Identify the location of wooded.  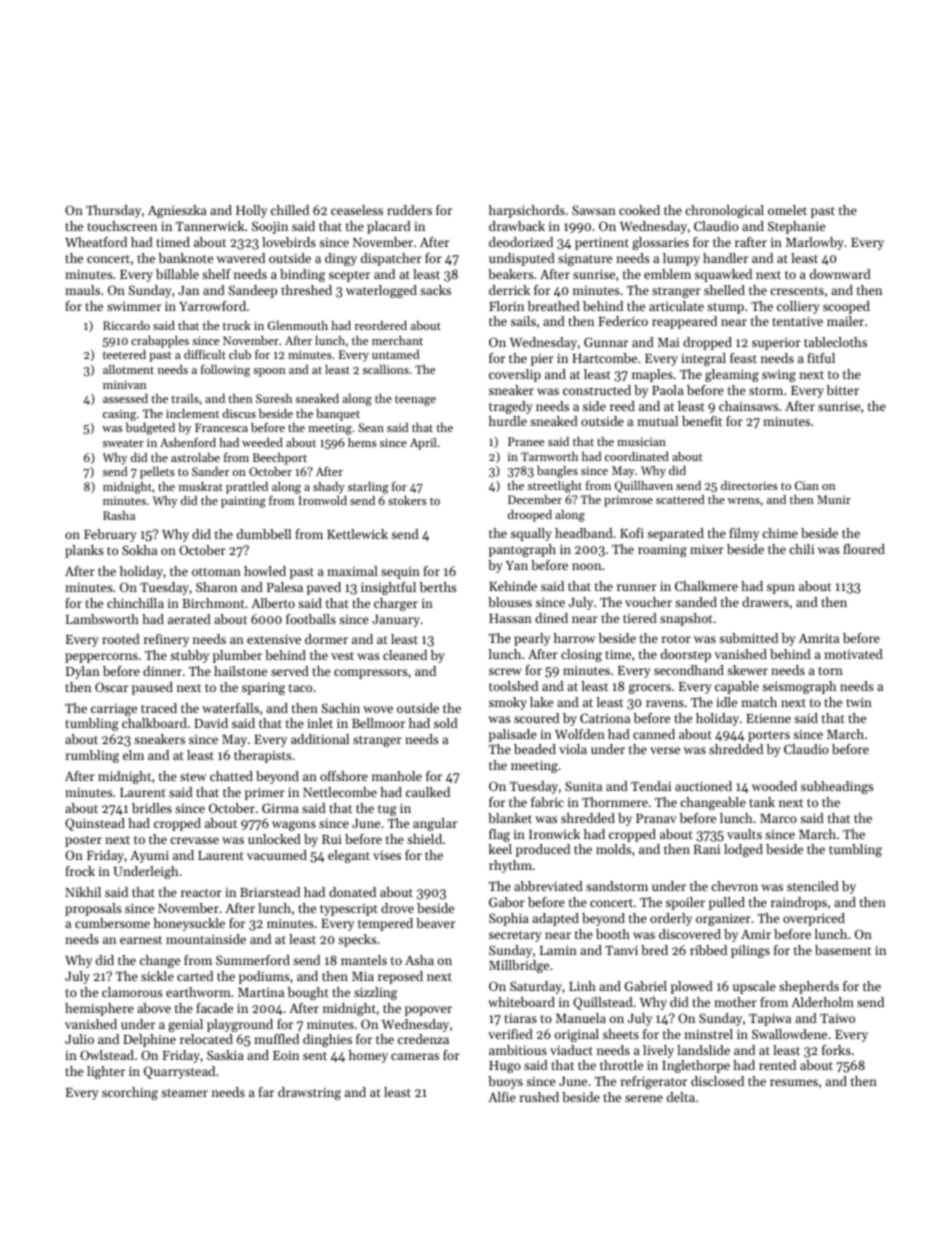
(774, 786).
